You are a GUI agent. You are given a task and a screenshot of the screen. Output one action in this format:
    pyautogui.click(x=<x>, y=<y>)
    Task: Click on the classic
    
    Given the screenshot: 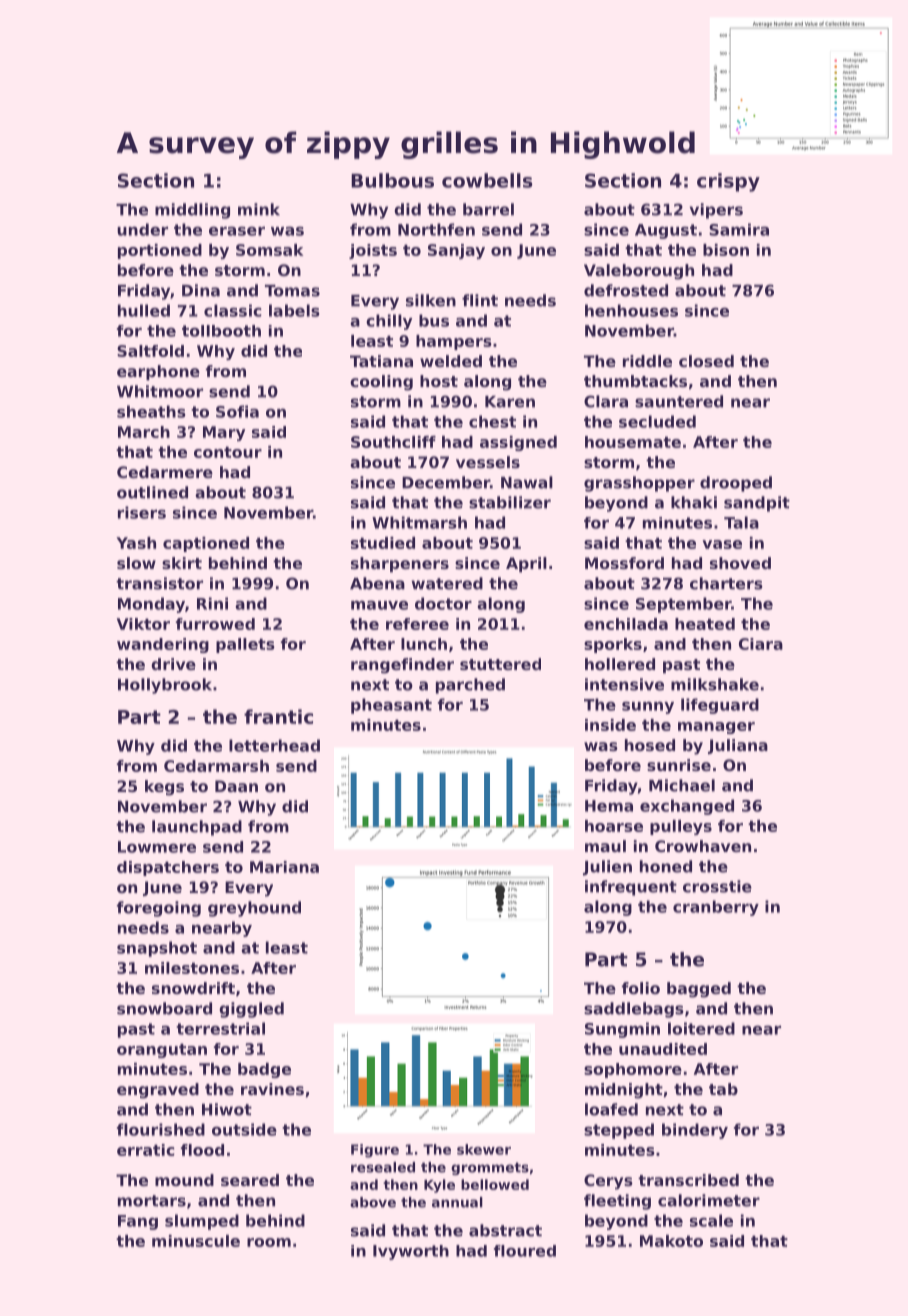 What is the action you would take?
    pyautogui.click(x=232, y=310)
